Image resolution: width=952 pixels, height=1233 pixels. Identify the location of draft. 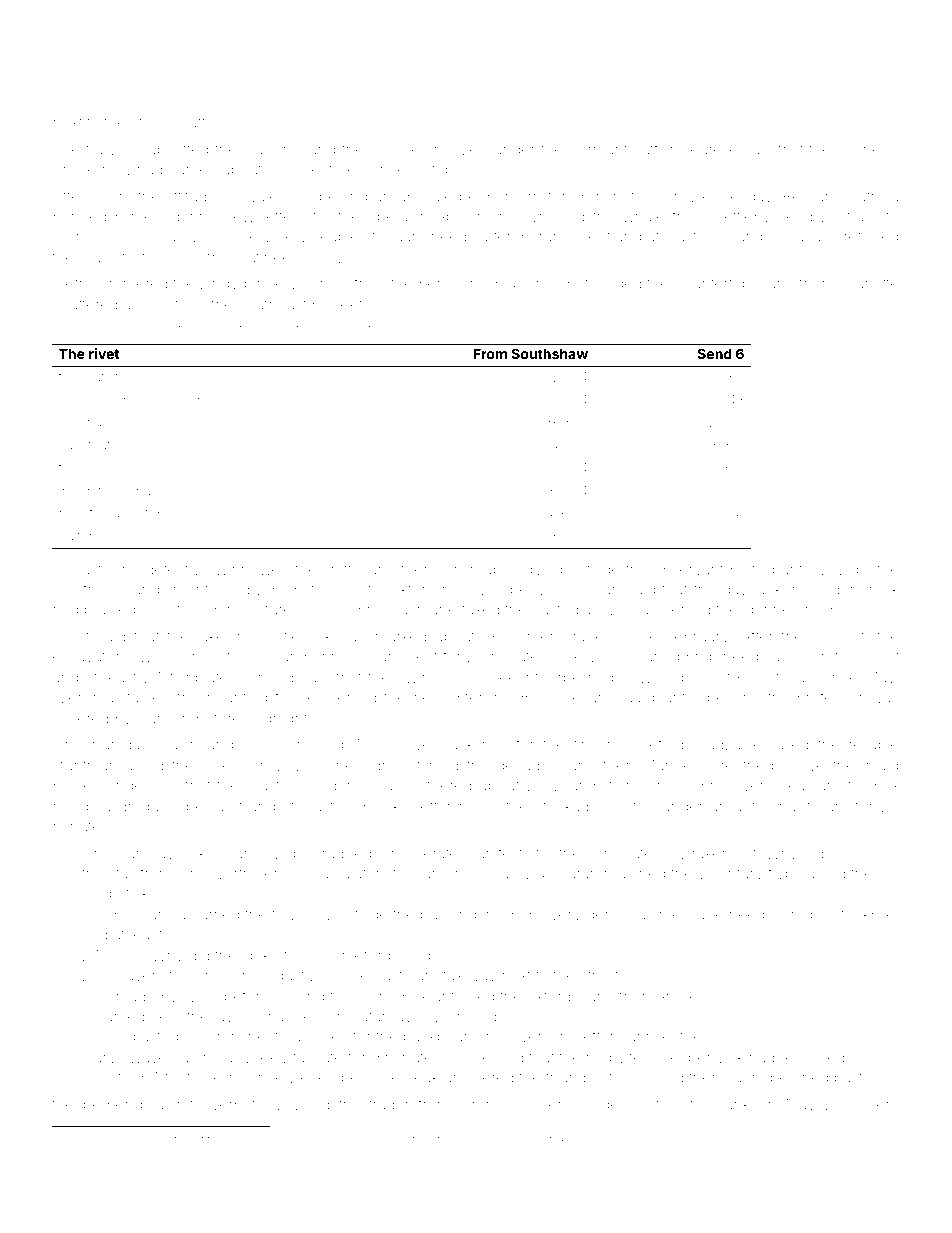
(190, 122).
